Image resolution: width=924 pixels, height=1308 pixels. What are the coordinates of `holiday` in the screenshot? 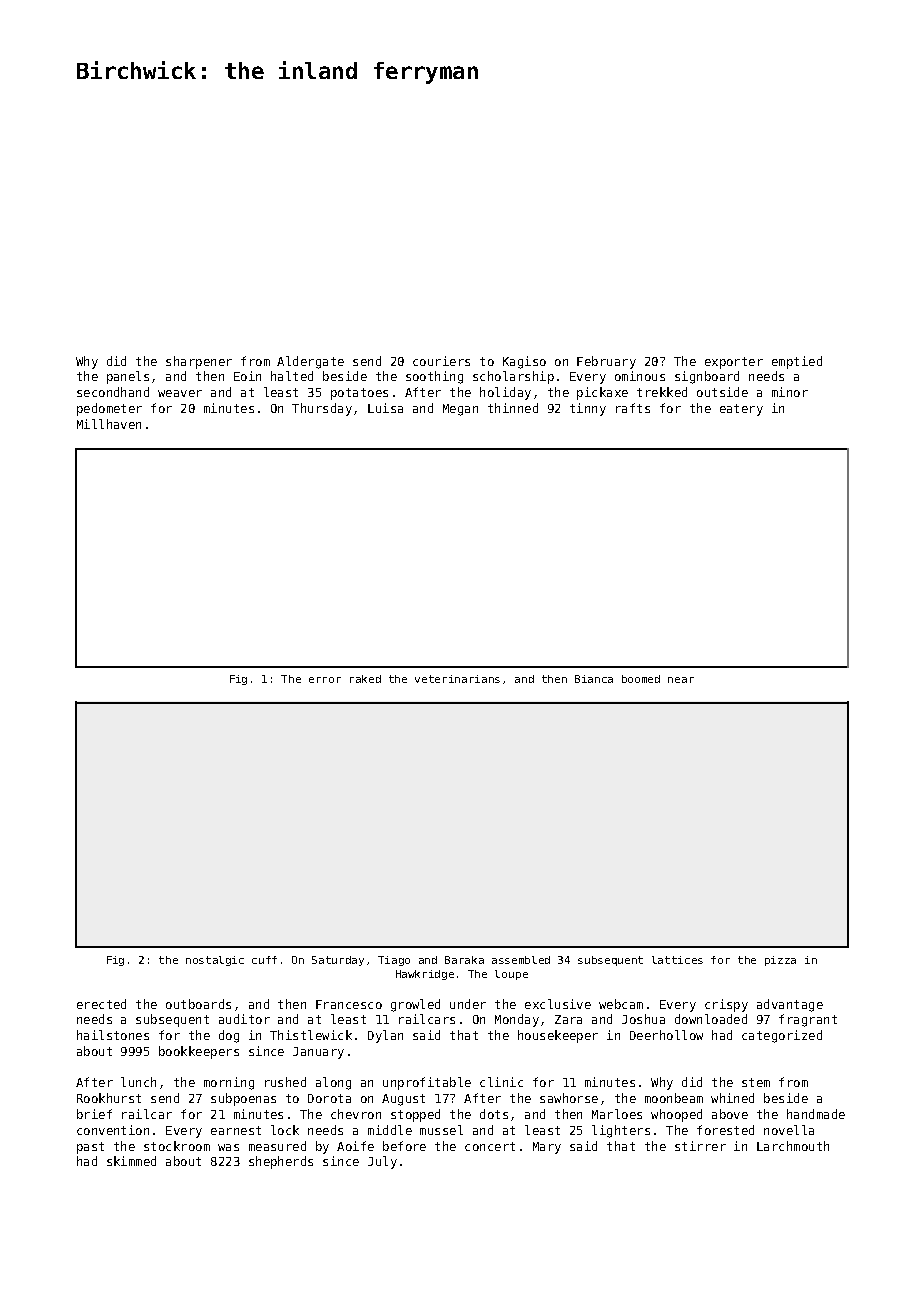 It's located at (505, 393).
